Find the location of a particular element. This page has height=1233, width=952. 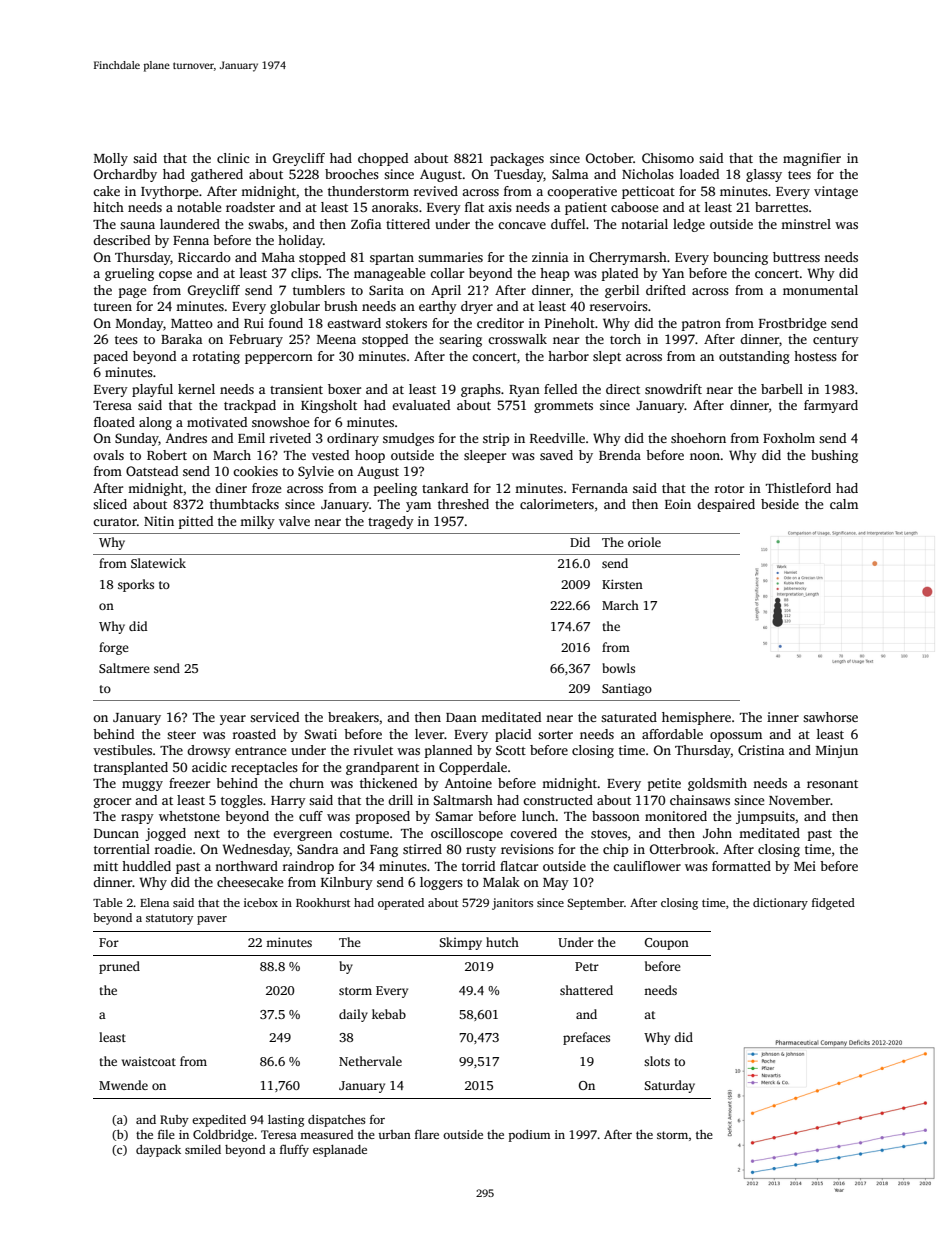

daypack is located at coordinates (158, 1151).
